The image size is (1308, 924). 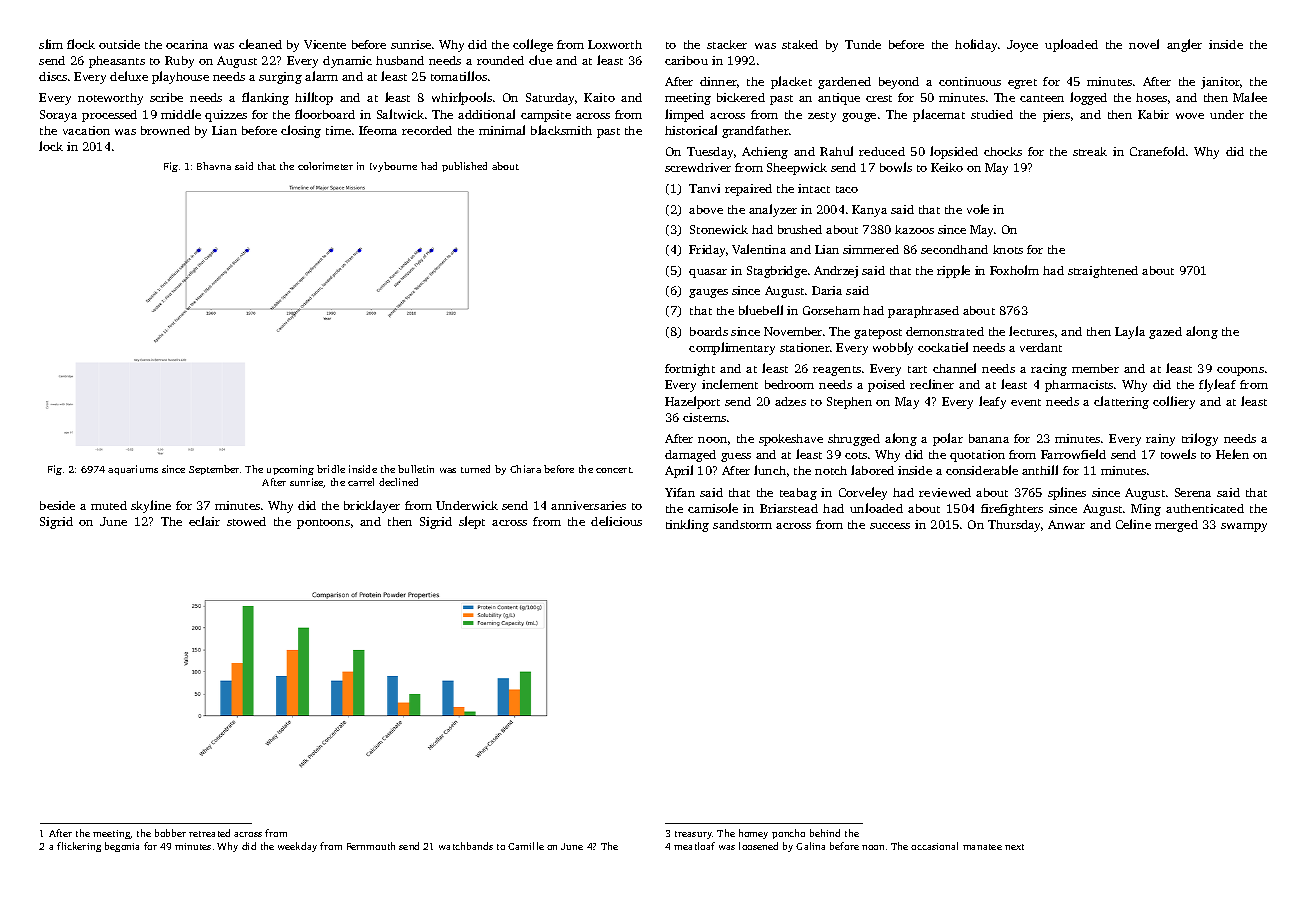 I want to click on Serena, so click(x=1193, y=492).
